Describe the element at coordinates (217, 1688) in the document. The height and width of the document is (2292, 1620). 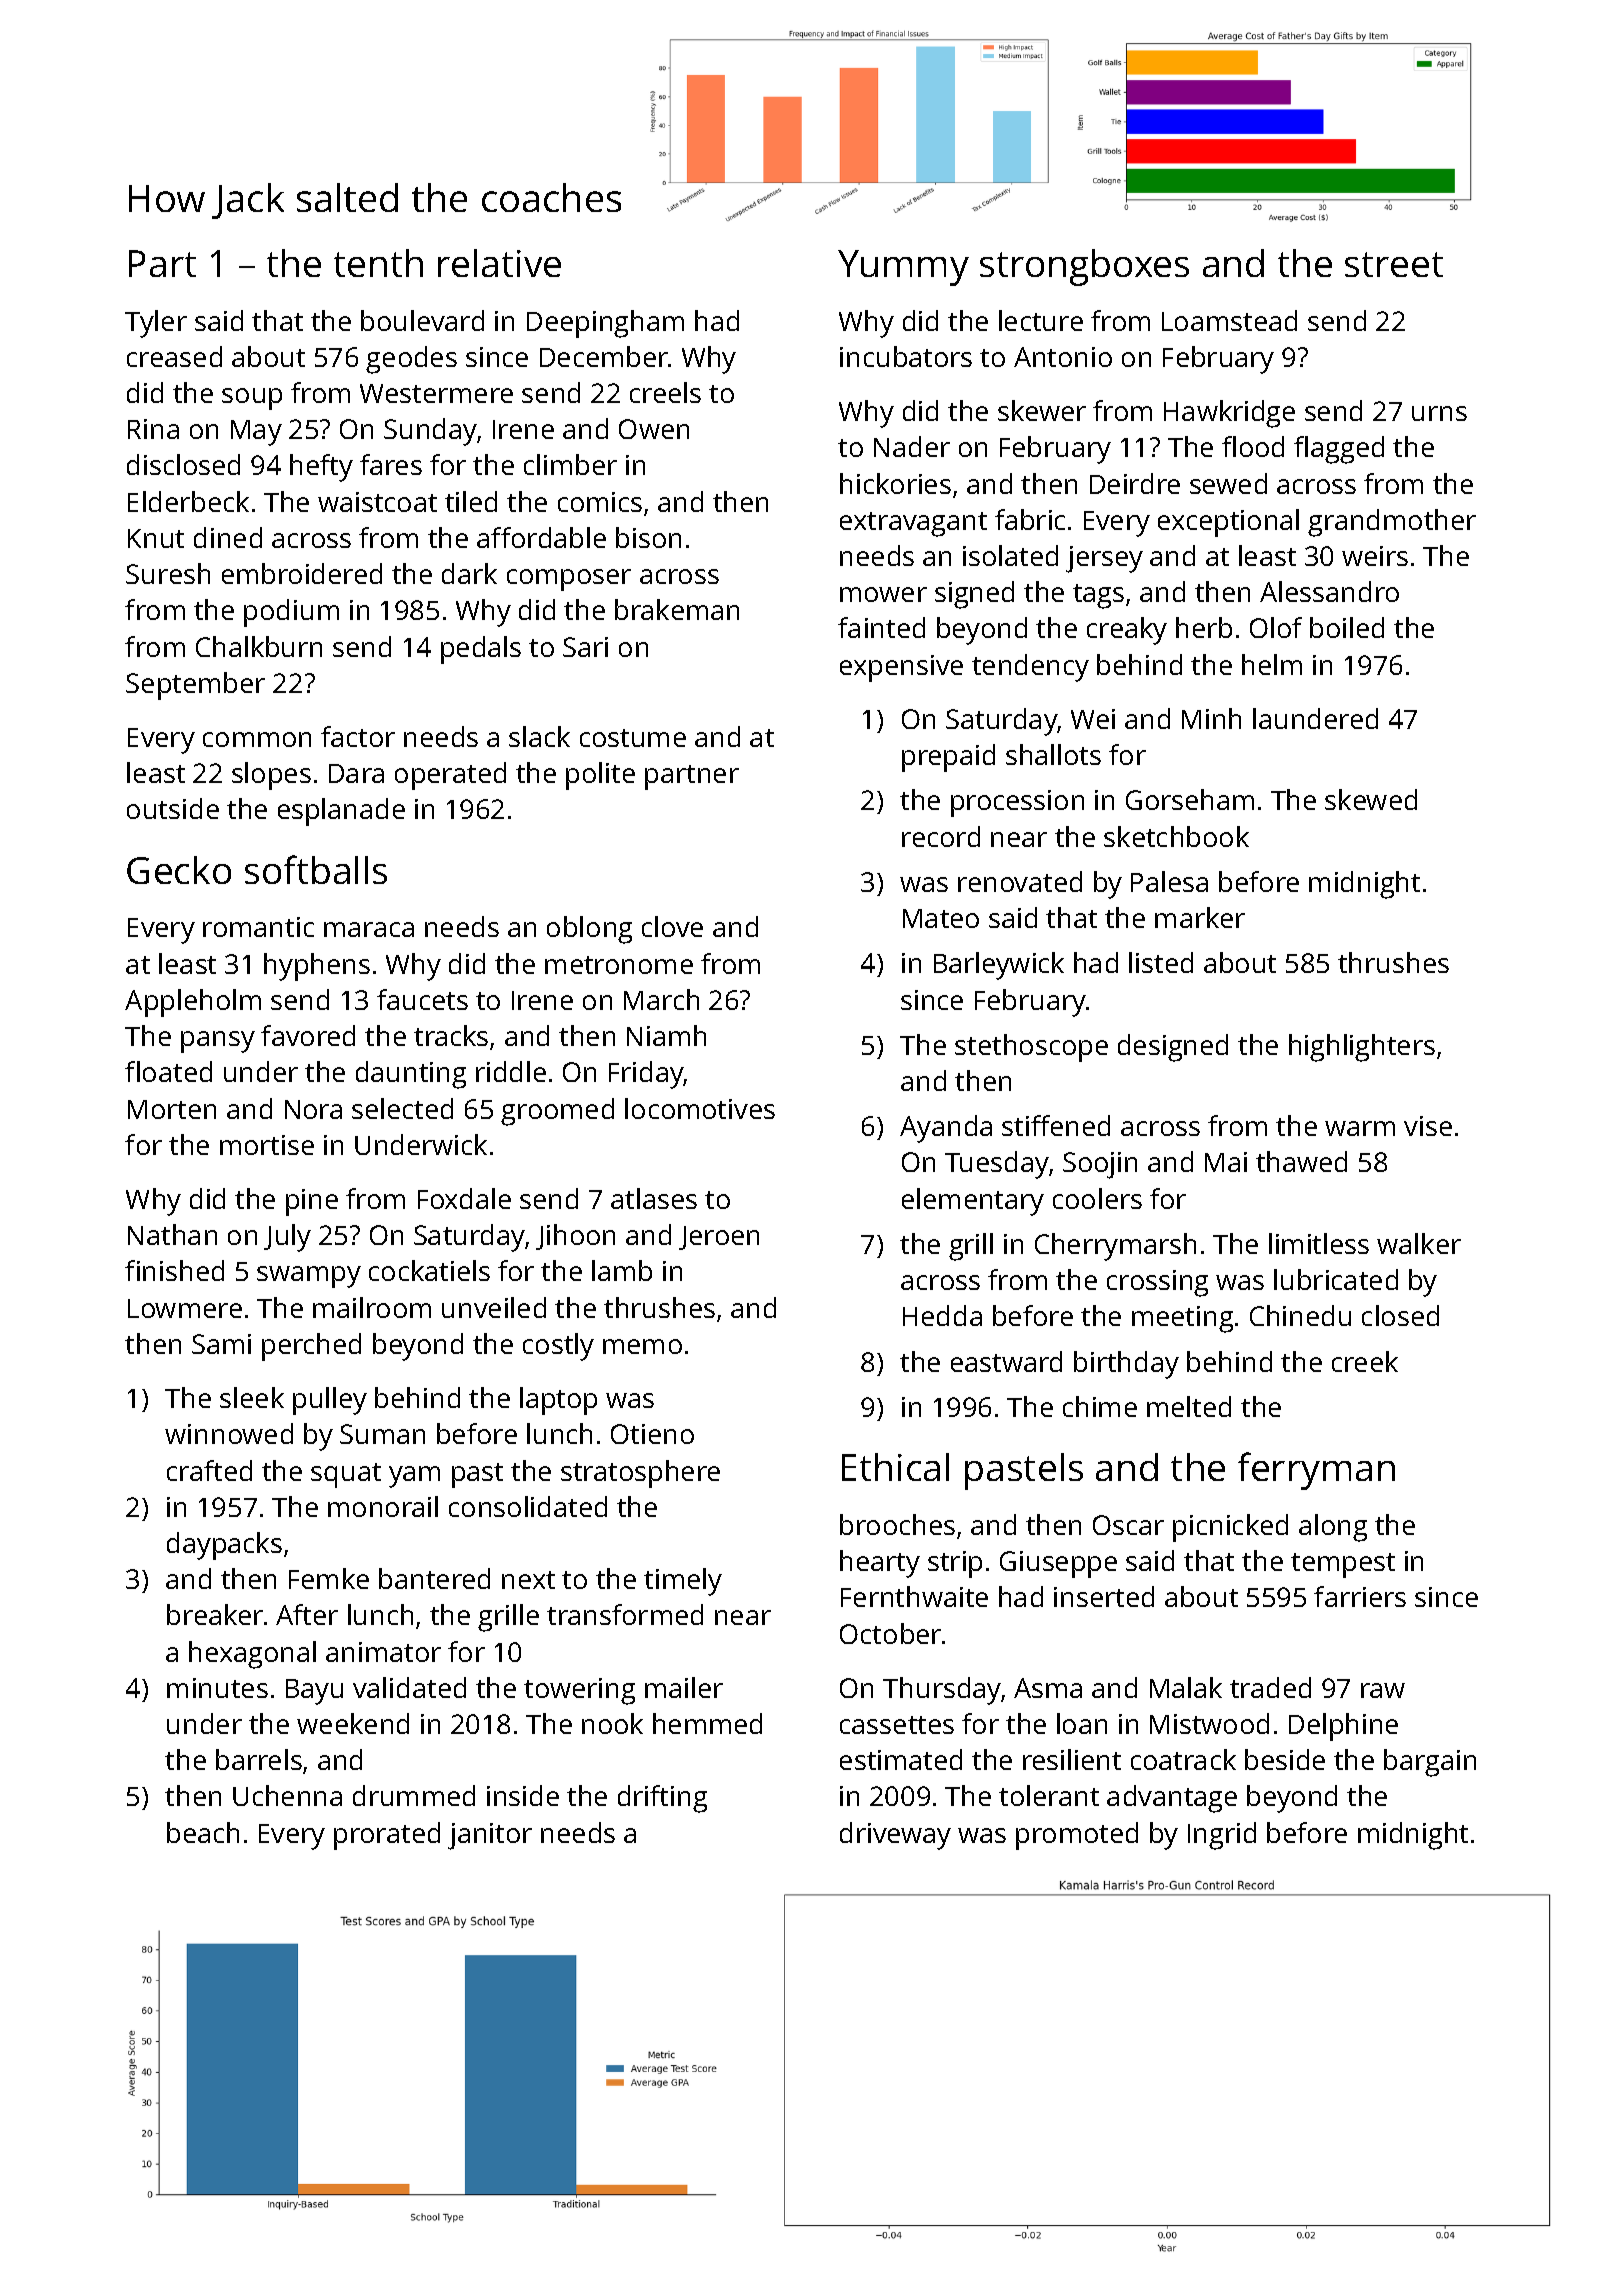
I see `minutes` at that location.
